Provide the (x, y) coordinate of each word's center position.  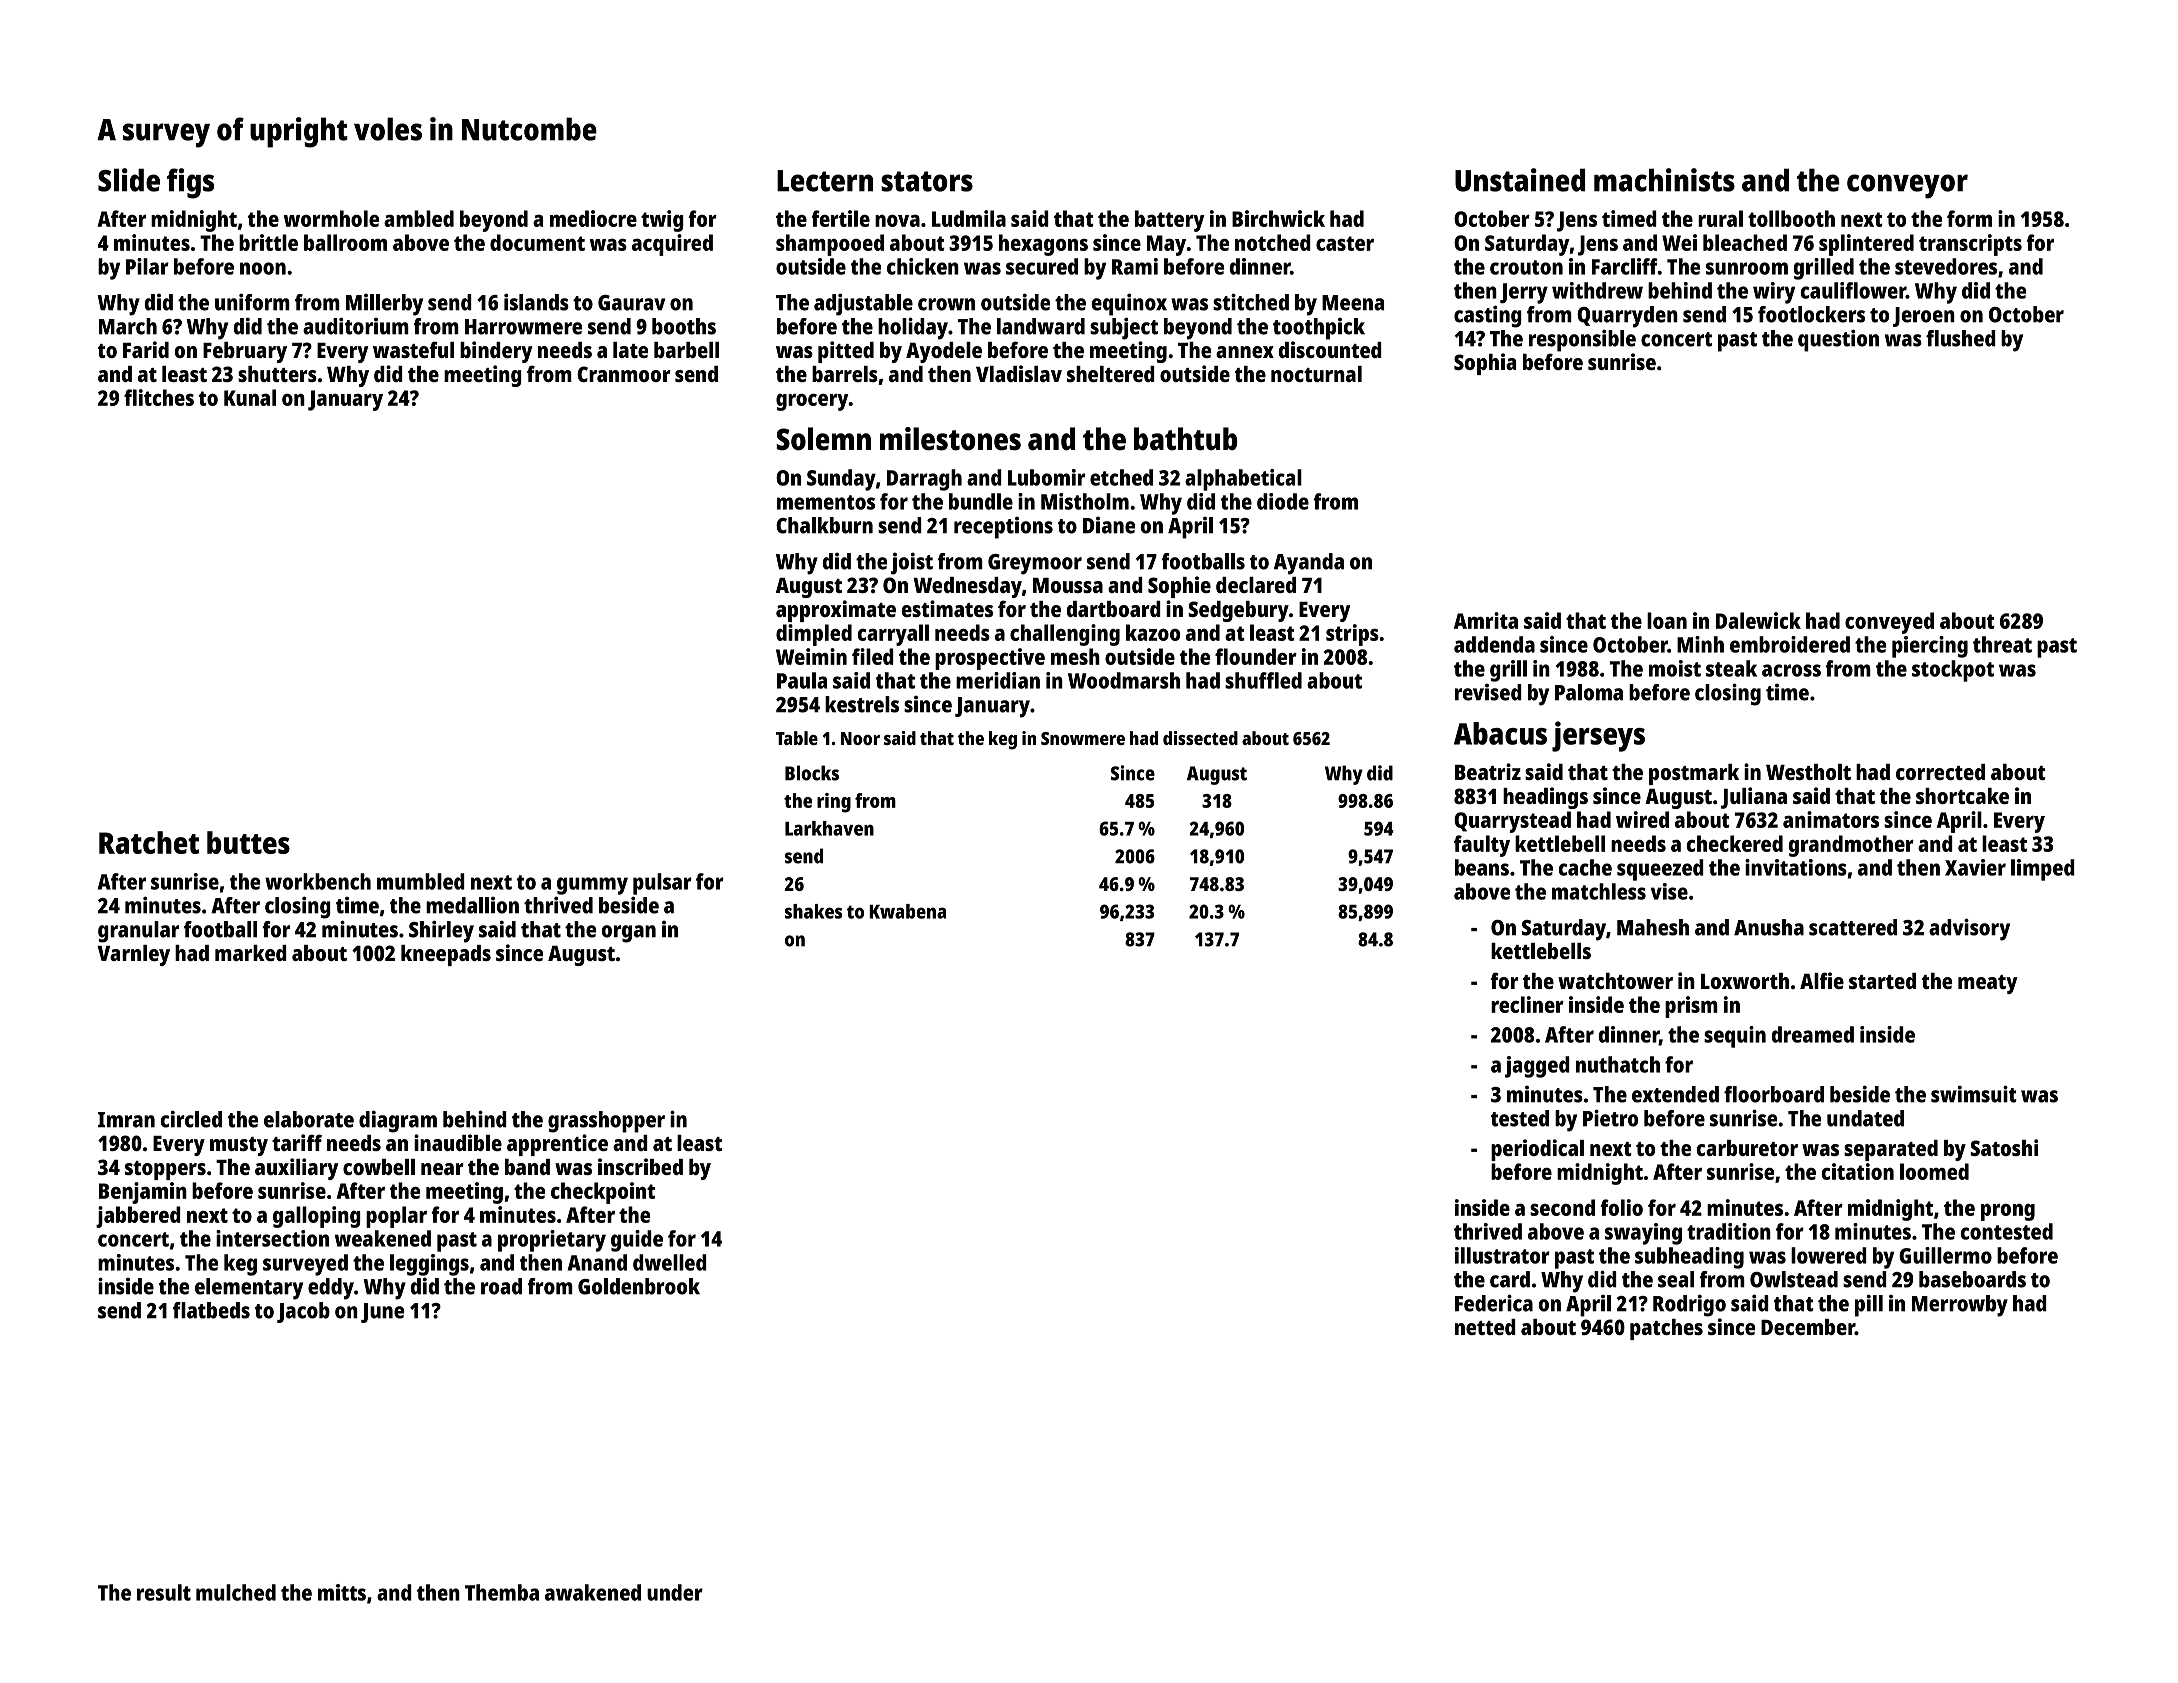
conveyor (1907, 186)
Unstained (1520, 180)
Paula (802, 680)
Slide (129, 180)
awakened (593, 1592)
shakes (813, 911)
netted (1485, 1327)
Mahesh (1653, 927)
